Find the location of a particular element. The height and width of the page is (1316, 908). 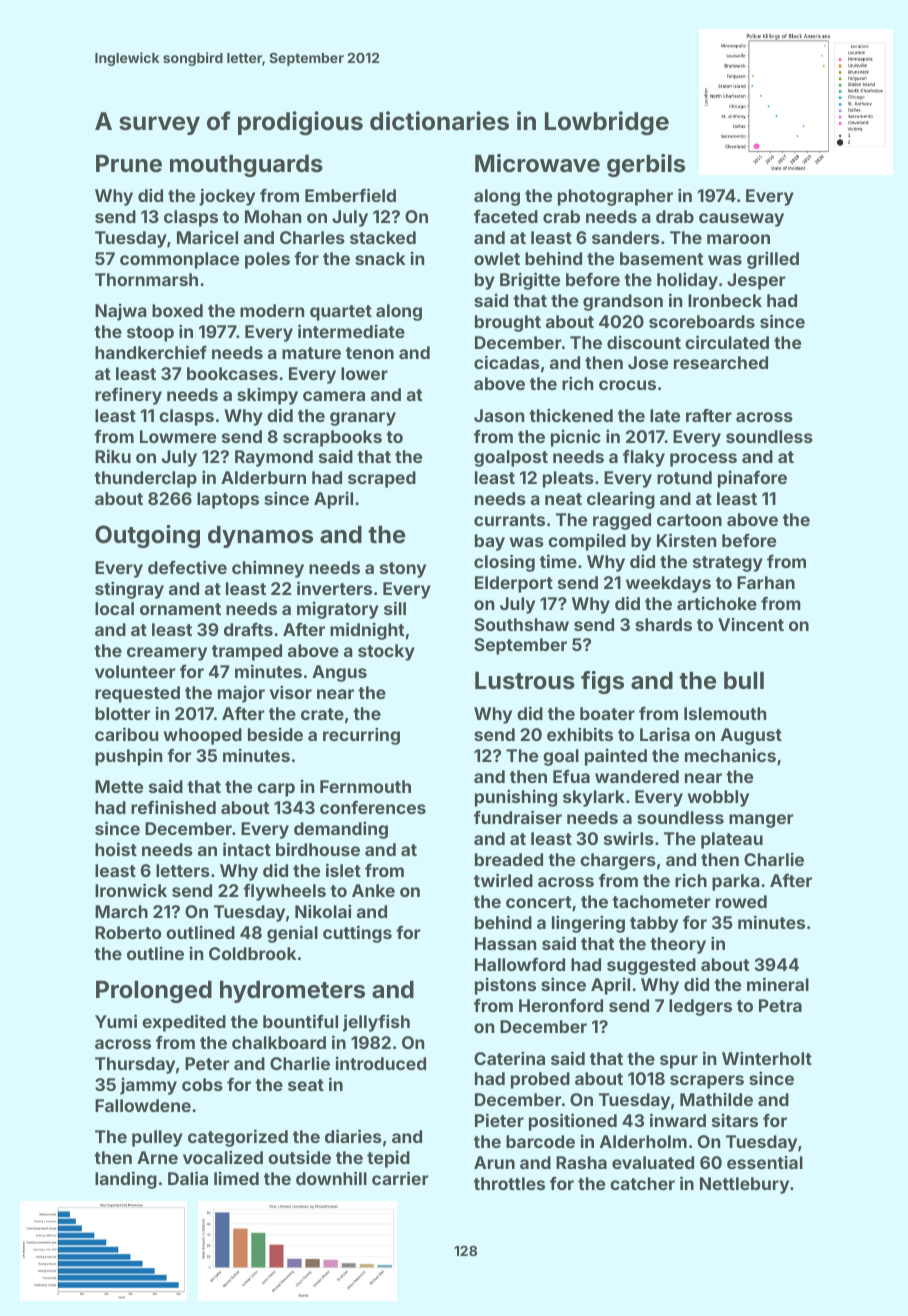

punishing is located at coordinates (516, 798).
